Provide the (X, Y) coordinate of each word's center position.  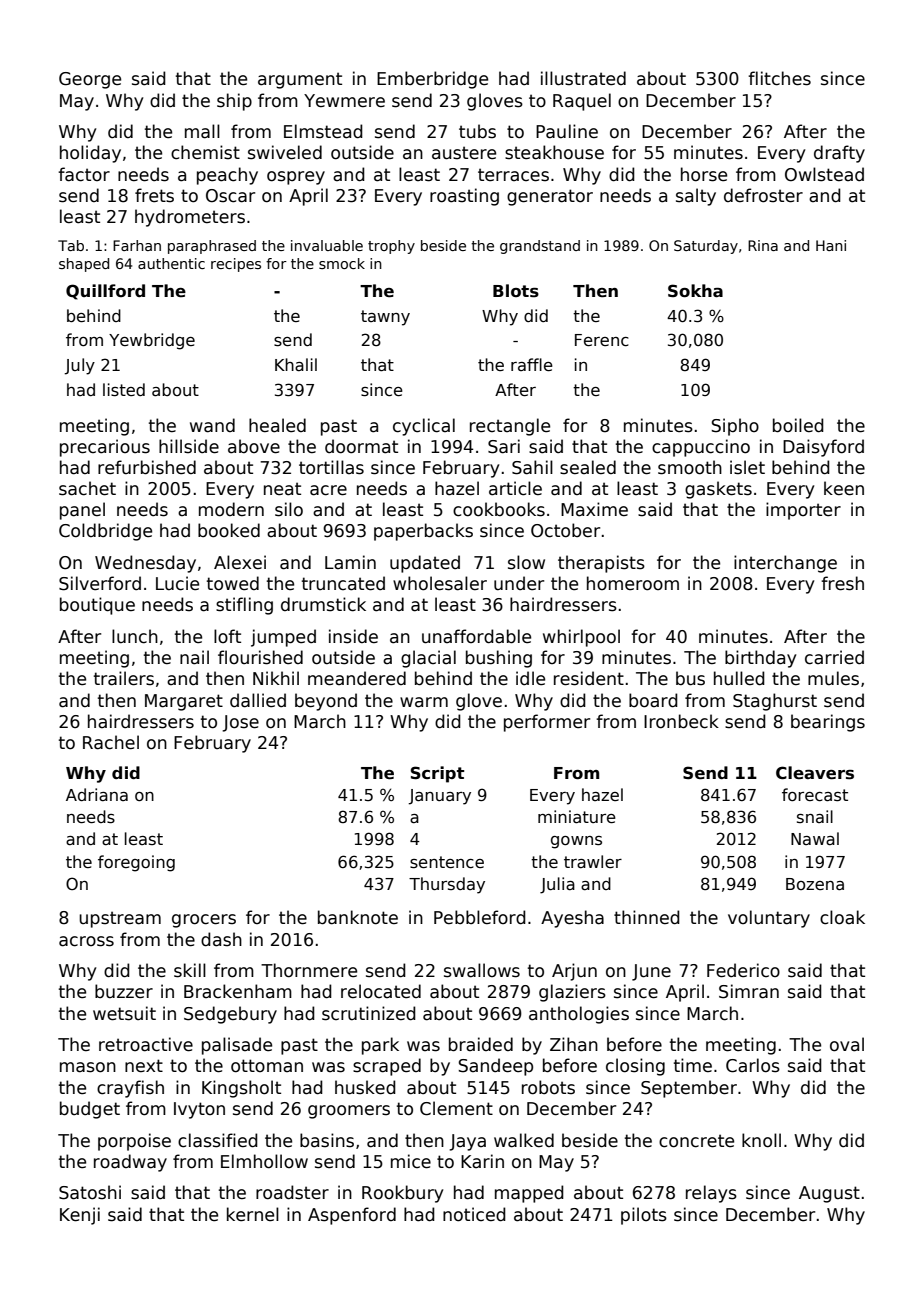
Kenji (80, 1216)
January (439, 797)
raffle (532, 364)
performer (547, 723)
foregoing (136, 863)
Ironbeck (681, 721)
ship (234, 102)
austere (464, 153)
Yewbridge (152, 341)
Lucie (177, 583)
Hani (831, 245)
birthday (760, 659)
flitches (779, 78)
